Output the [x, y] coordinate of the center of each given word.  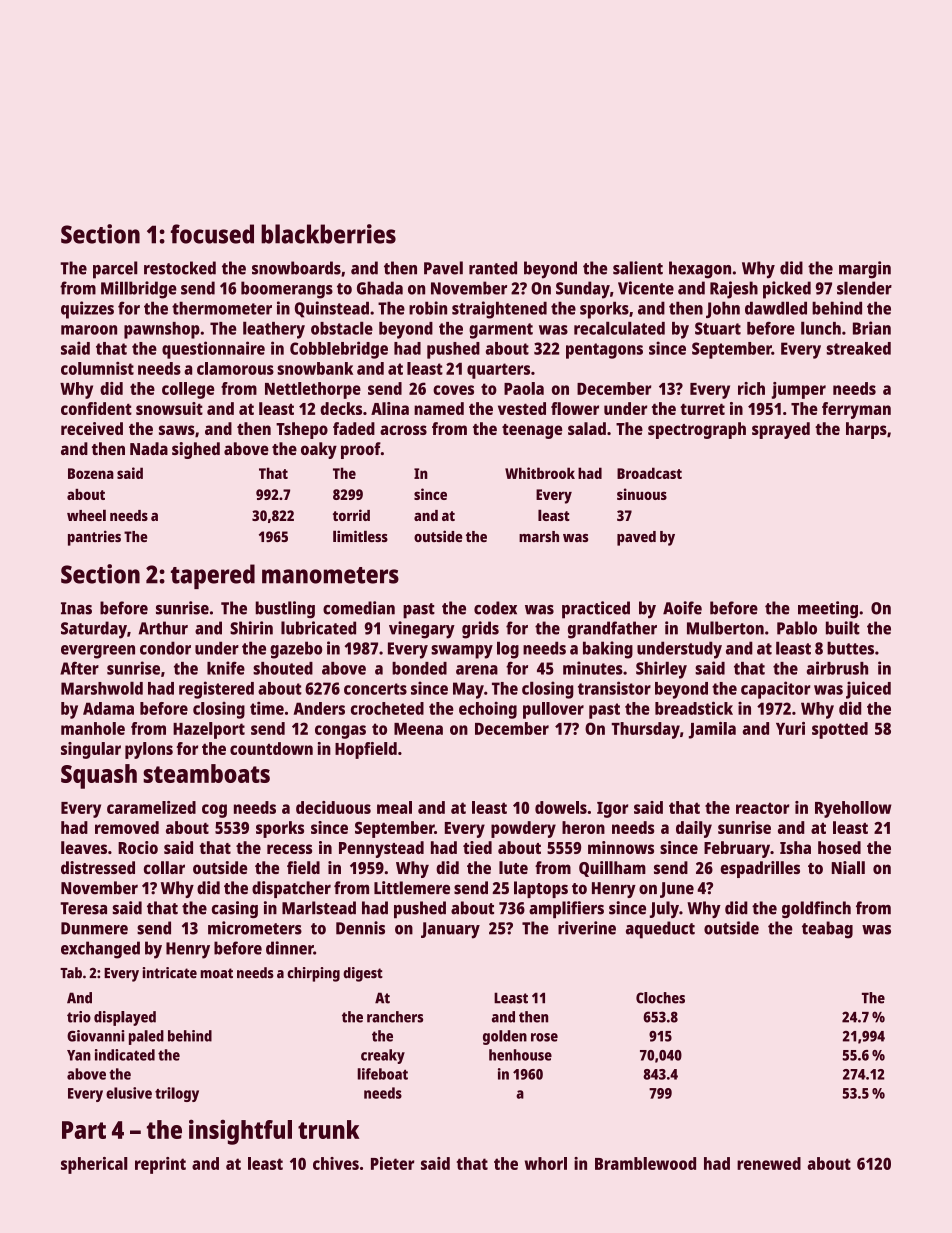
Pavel [443, 268]
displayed [125, 1018]
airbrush [837, 668]
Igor [612, 810]
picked [787, 290]
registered [216, 690]
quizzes [87, 310]
